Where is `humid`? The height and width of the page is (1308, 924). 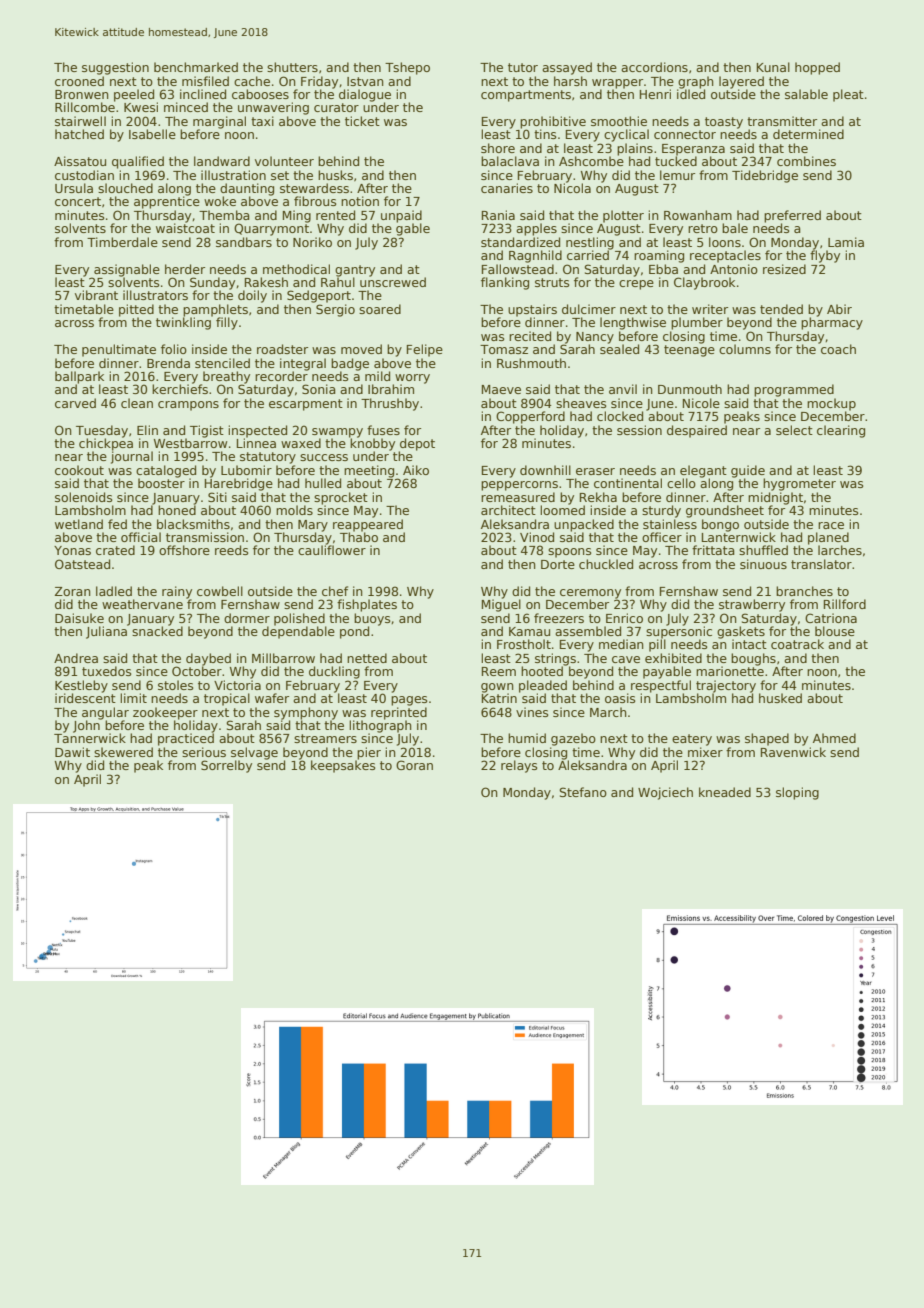 humid is located at coordinates (527, 738).
